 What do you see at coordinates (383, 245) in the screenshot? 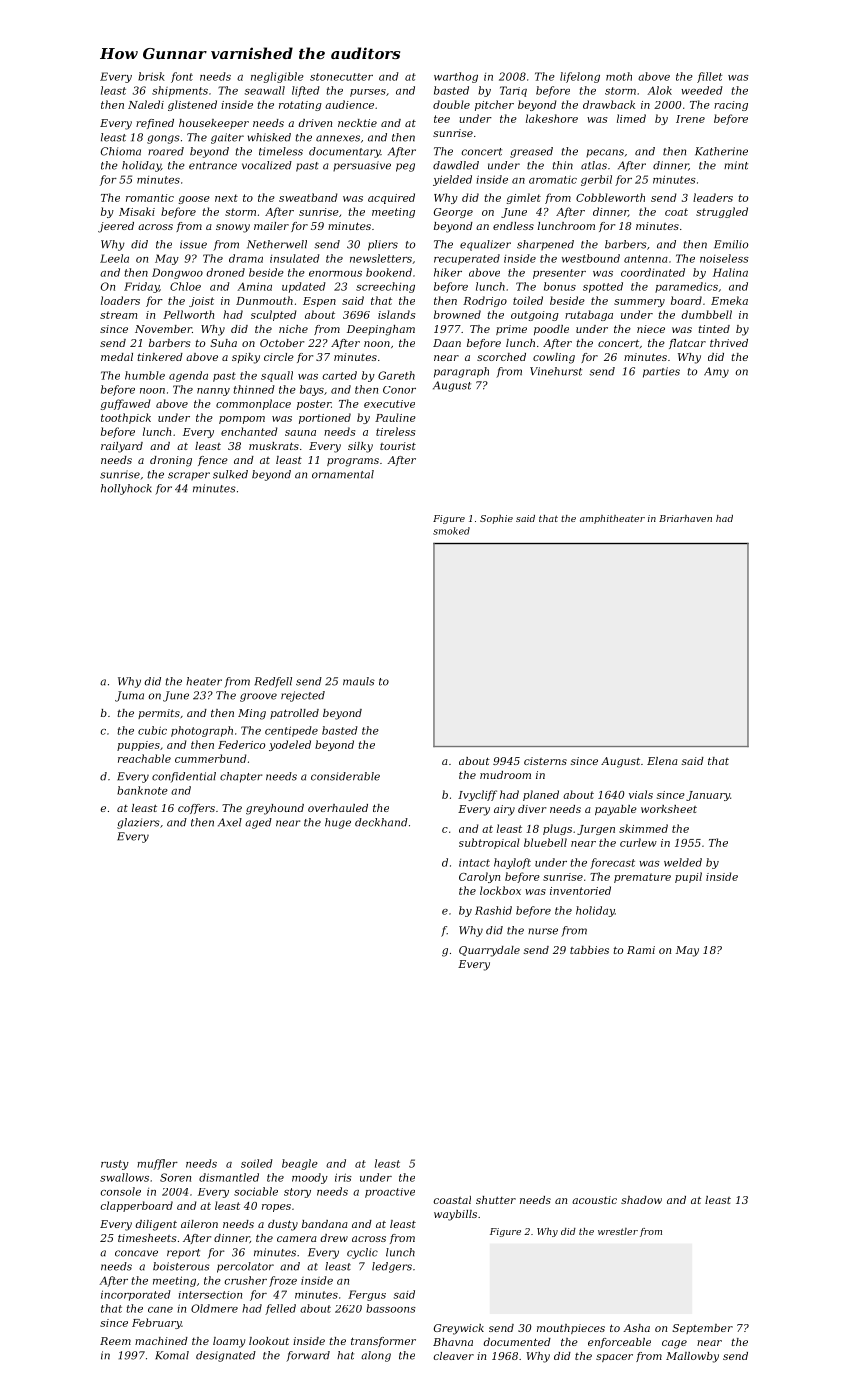
I see `pliers` at bounding box center [383, 245].
